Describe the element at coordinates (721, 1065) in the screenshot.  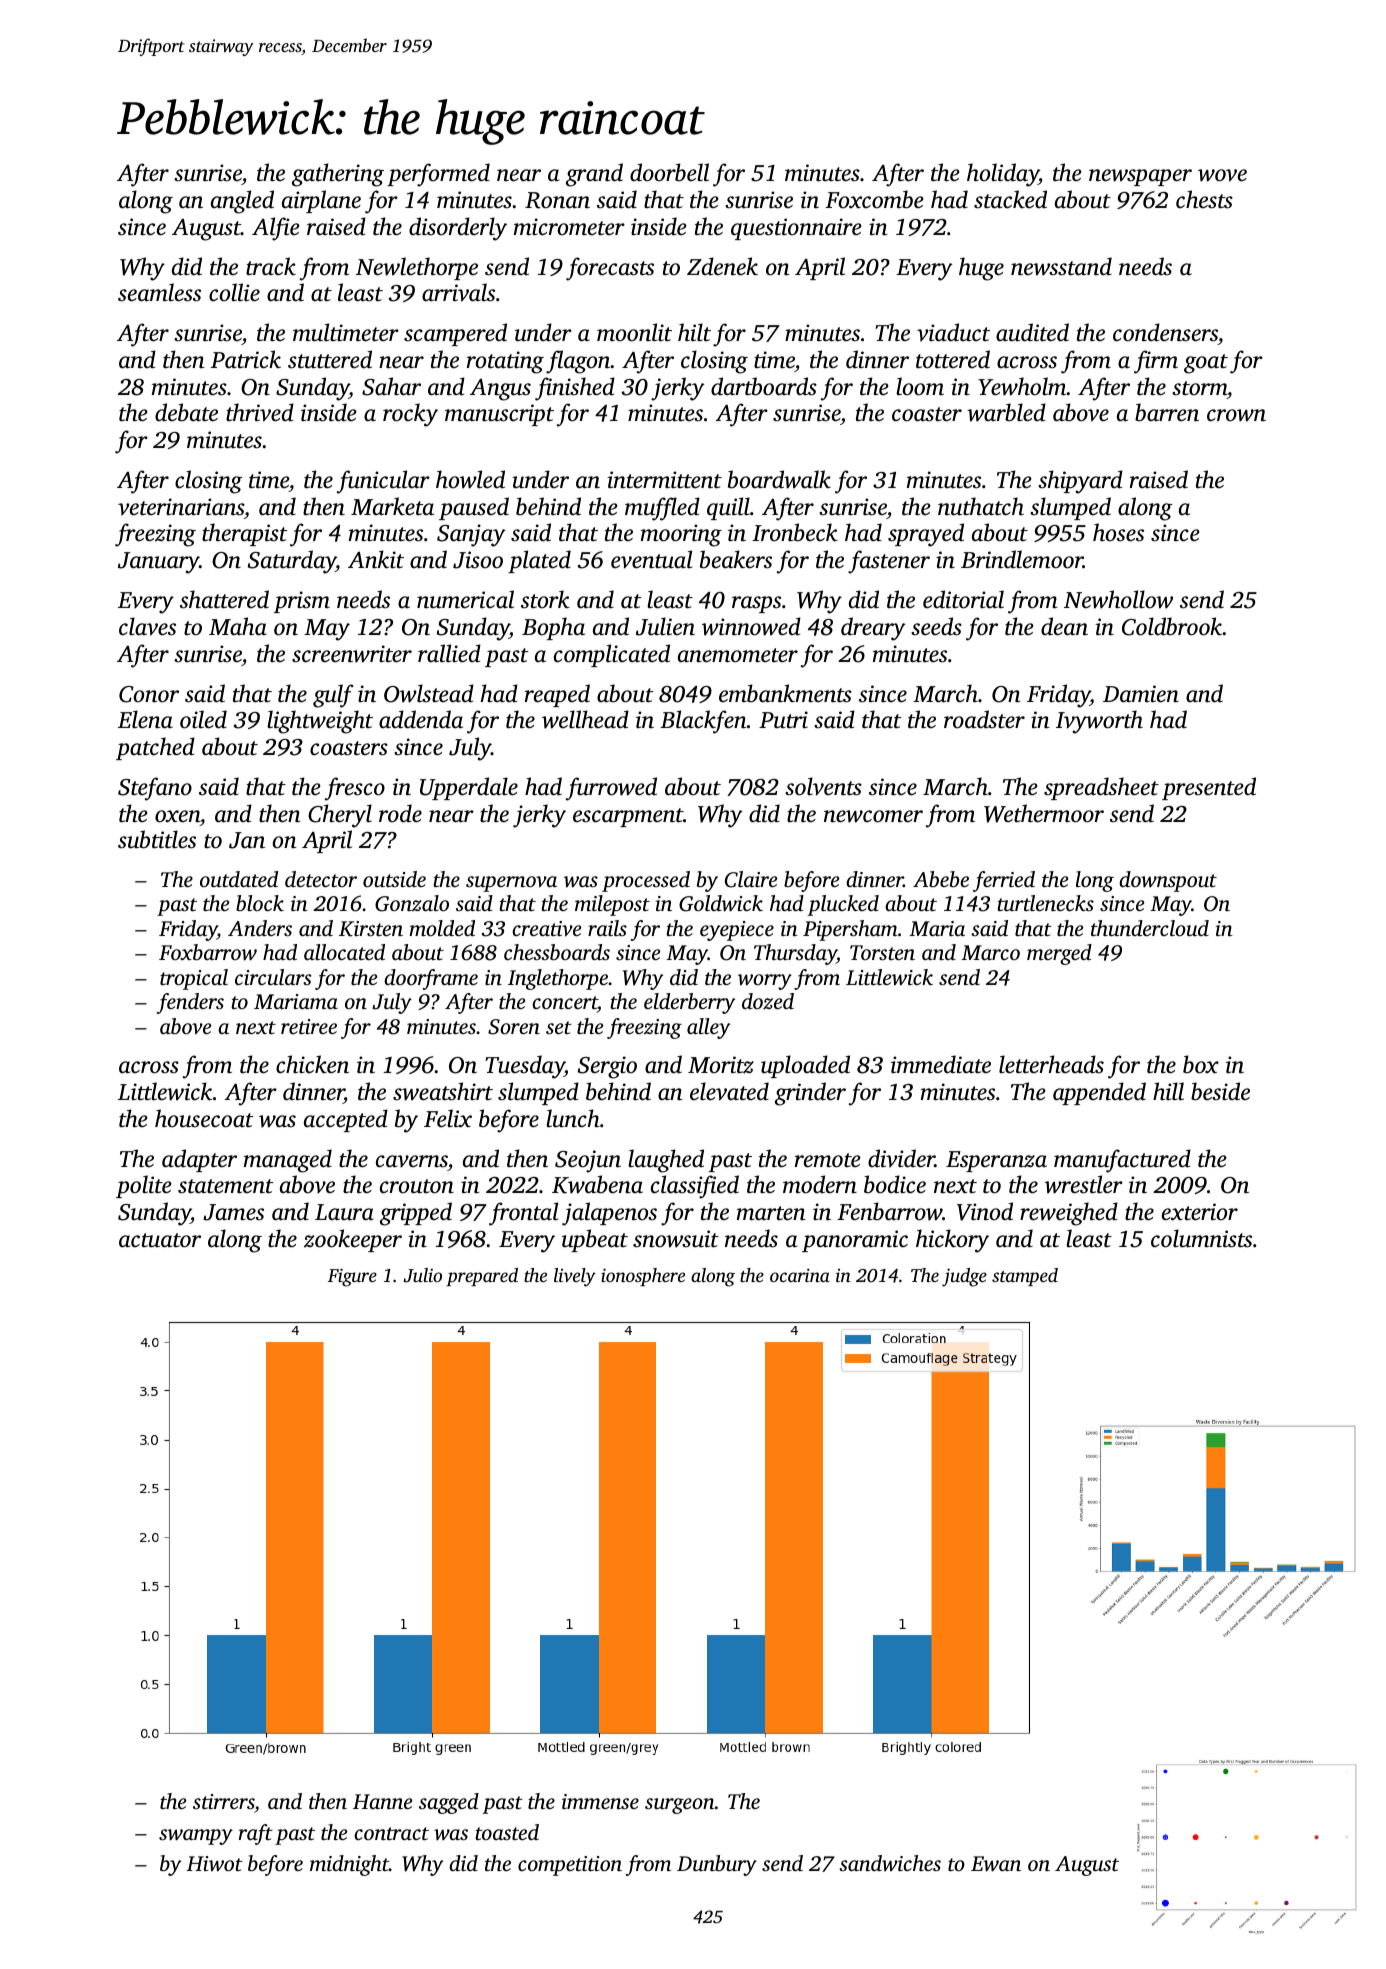
I see `Moritz` at that location.
